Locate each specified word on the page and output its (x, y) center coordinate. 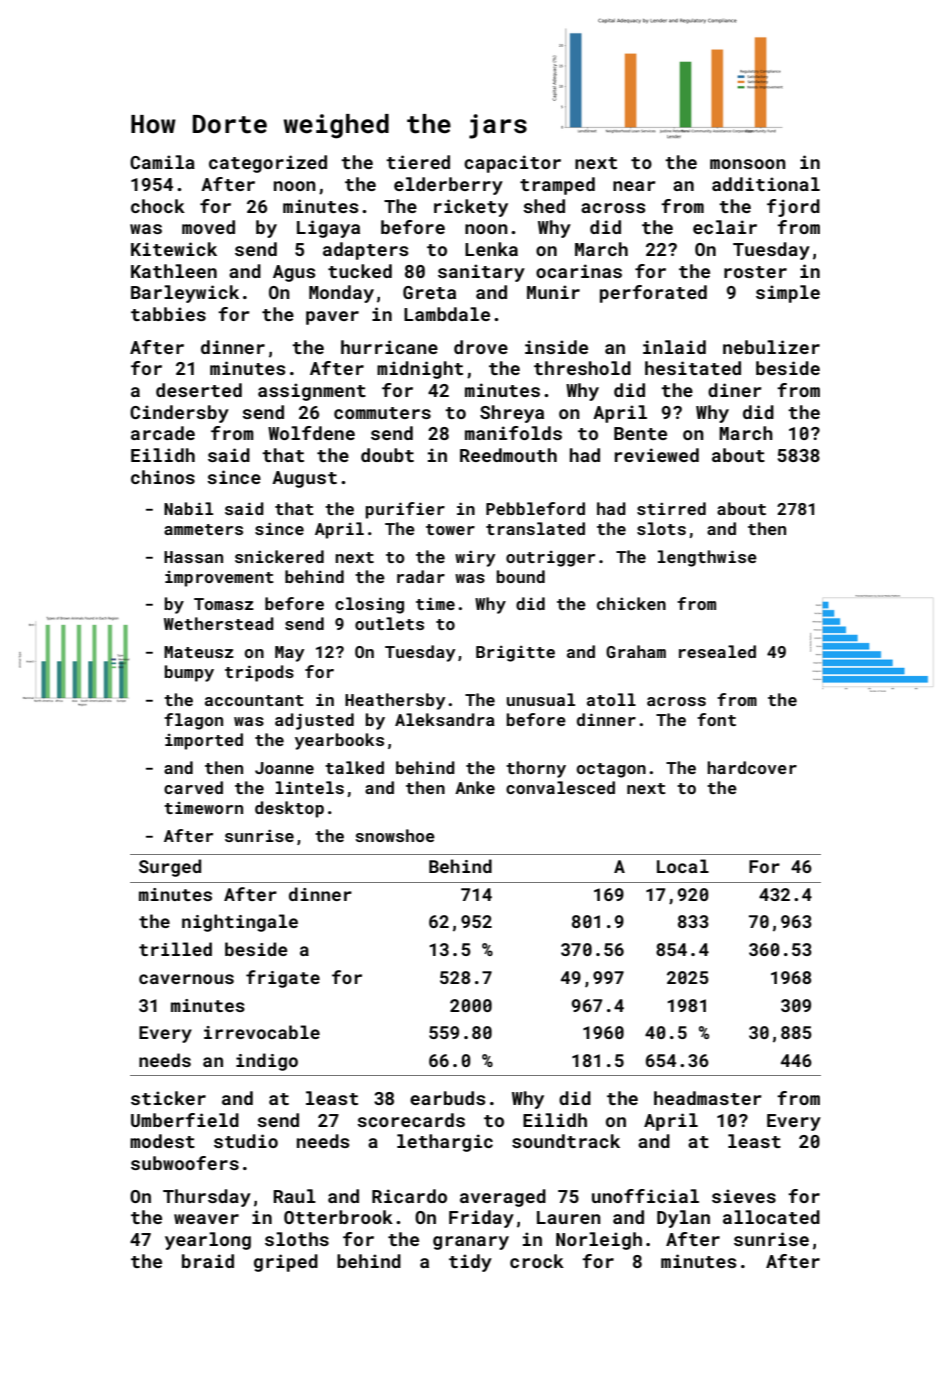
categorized (268, 164)
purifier (405, 510)
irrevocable (262, 1032)
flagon (193, 721)
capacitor (512, 164)
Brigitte (515, 654)
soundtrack (566, 1141)
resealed (717, 651)
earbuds (448, 1098)
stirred (671, 508)
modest (162, 1141)
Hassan (193, 557)
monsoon (748, 164)
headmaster (707, 1098)
